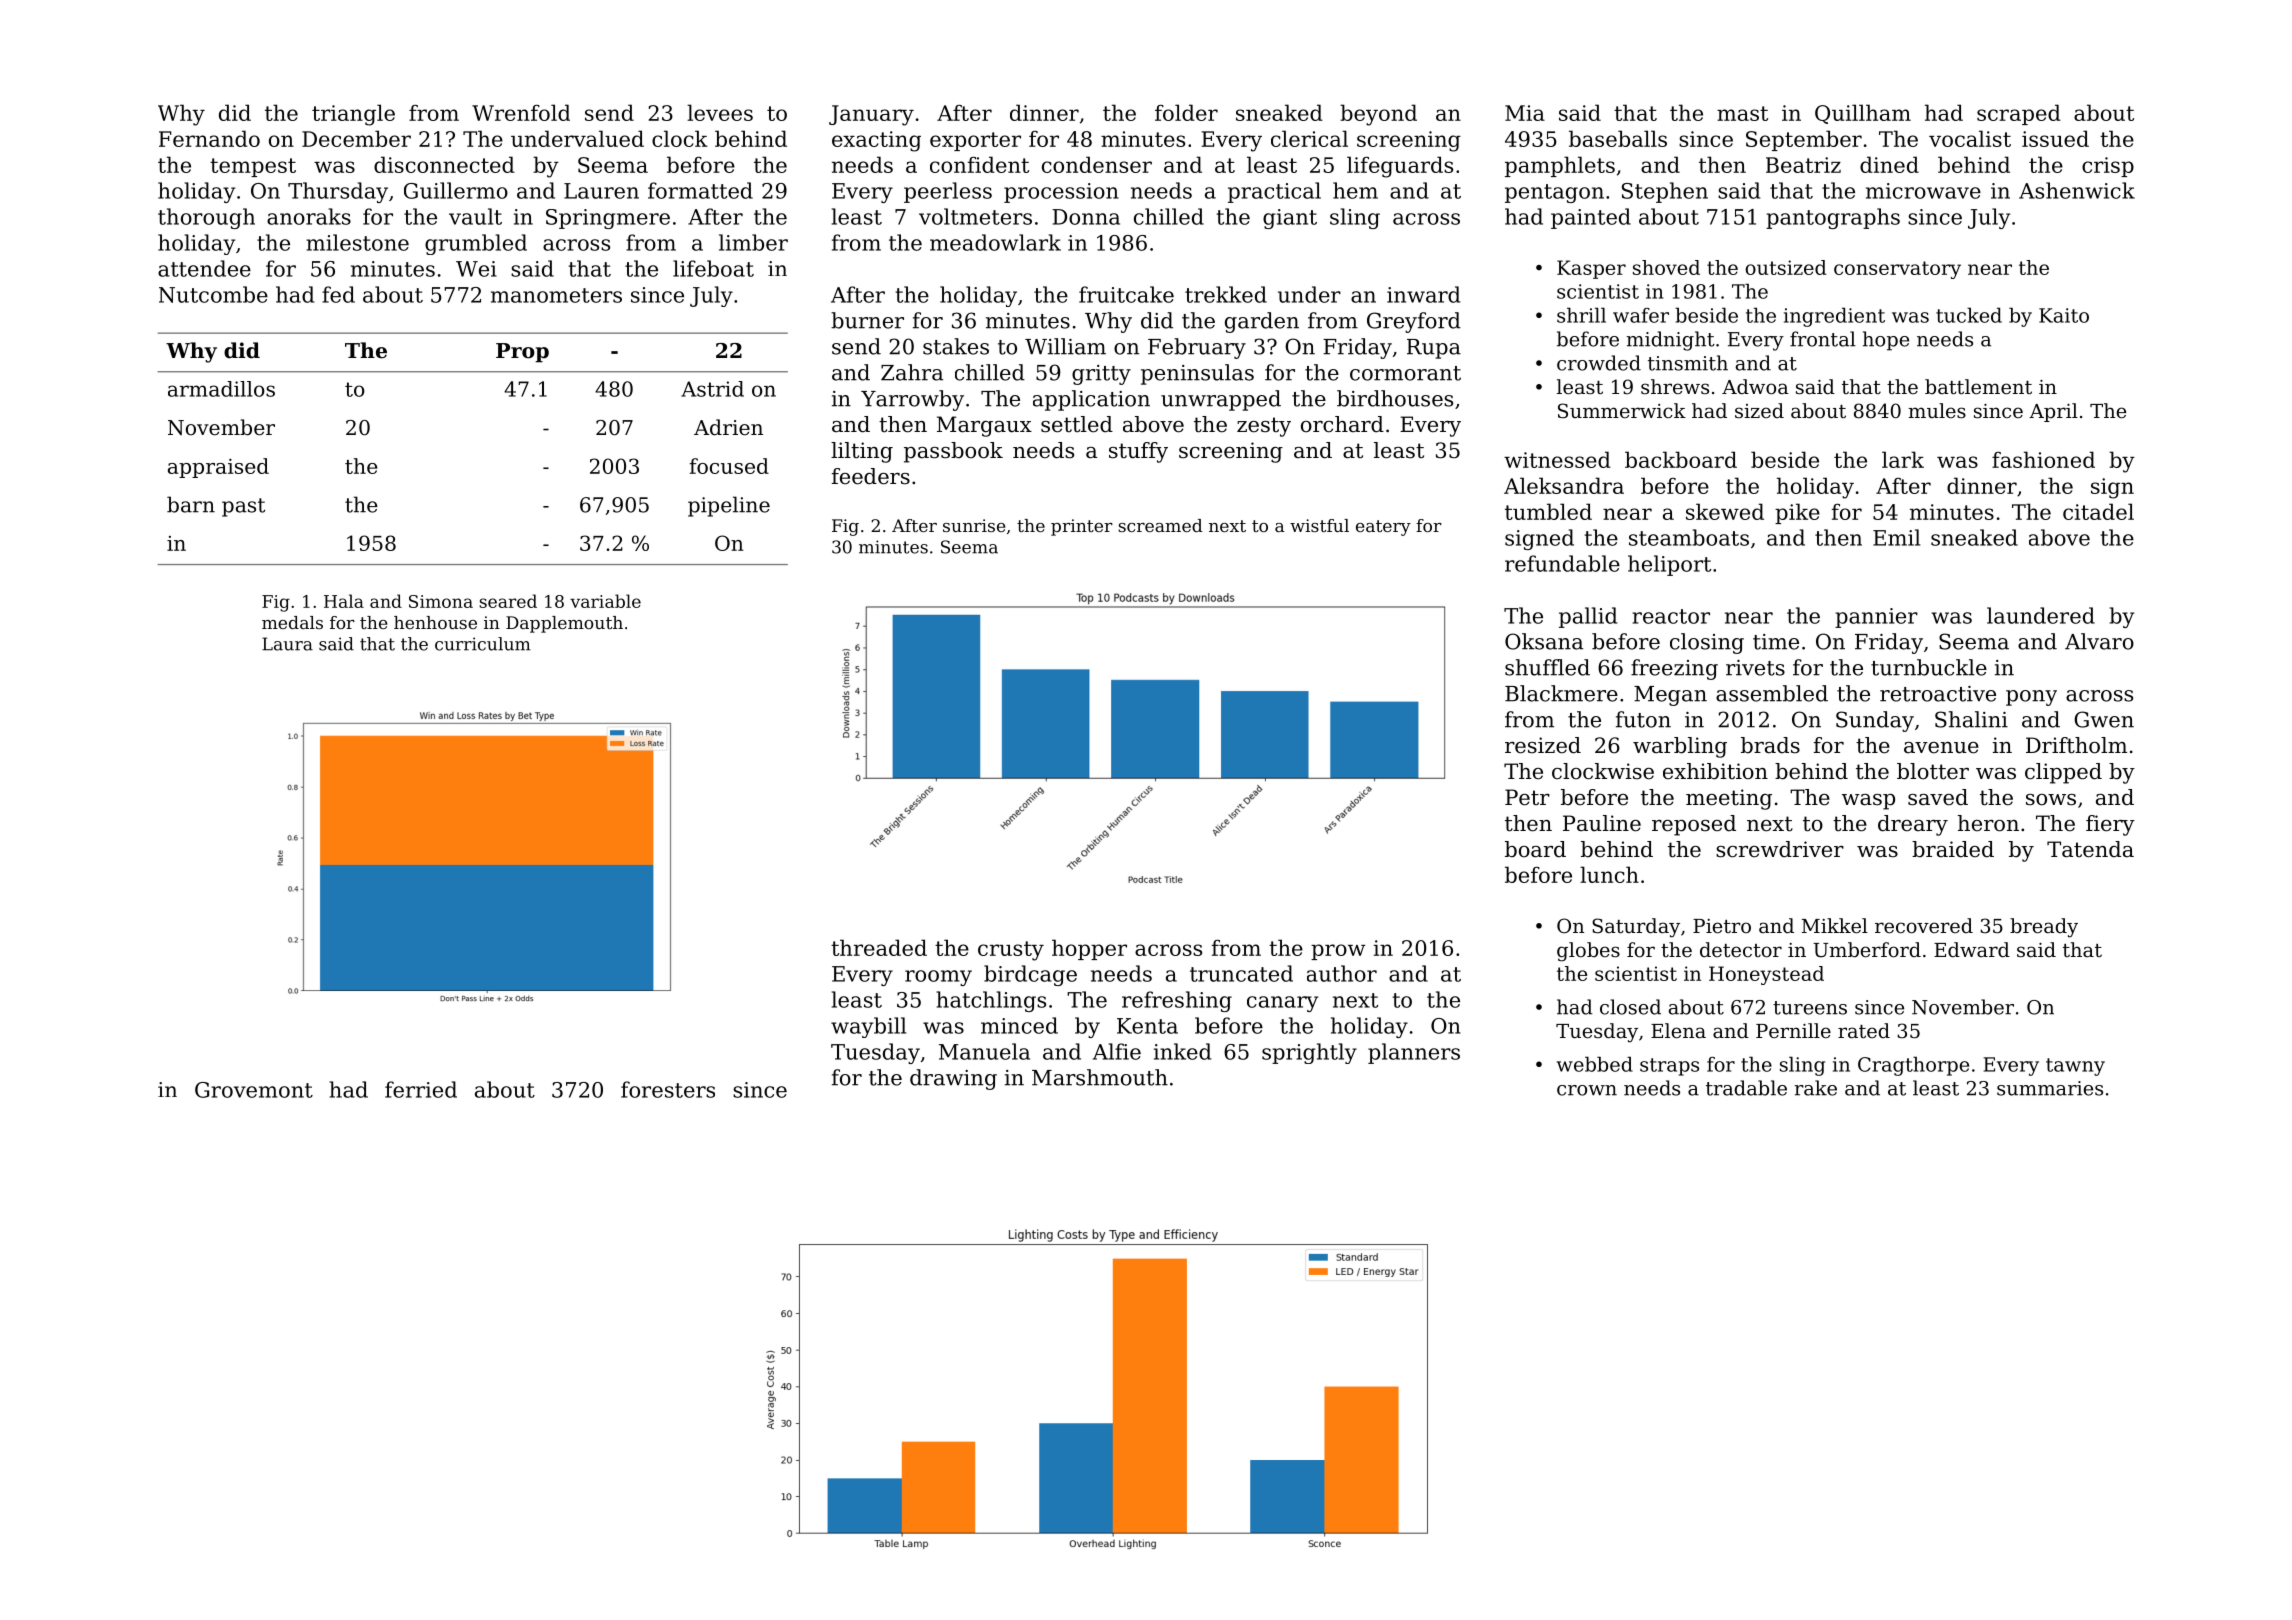  Describe the element at coordinates (1755, 387) in the page. I see `Adwoa` at that location.
